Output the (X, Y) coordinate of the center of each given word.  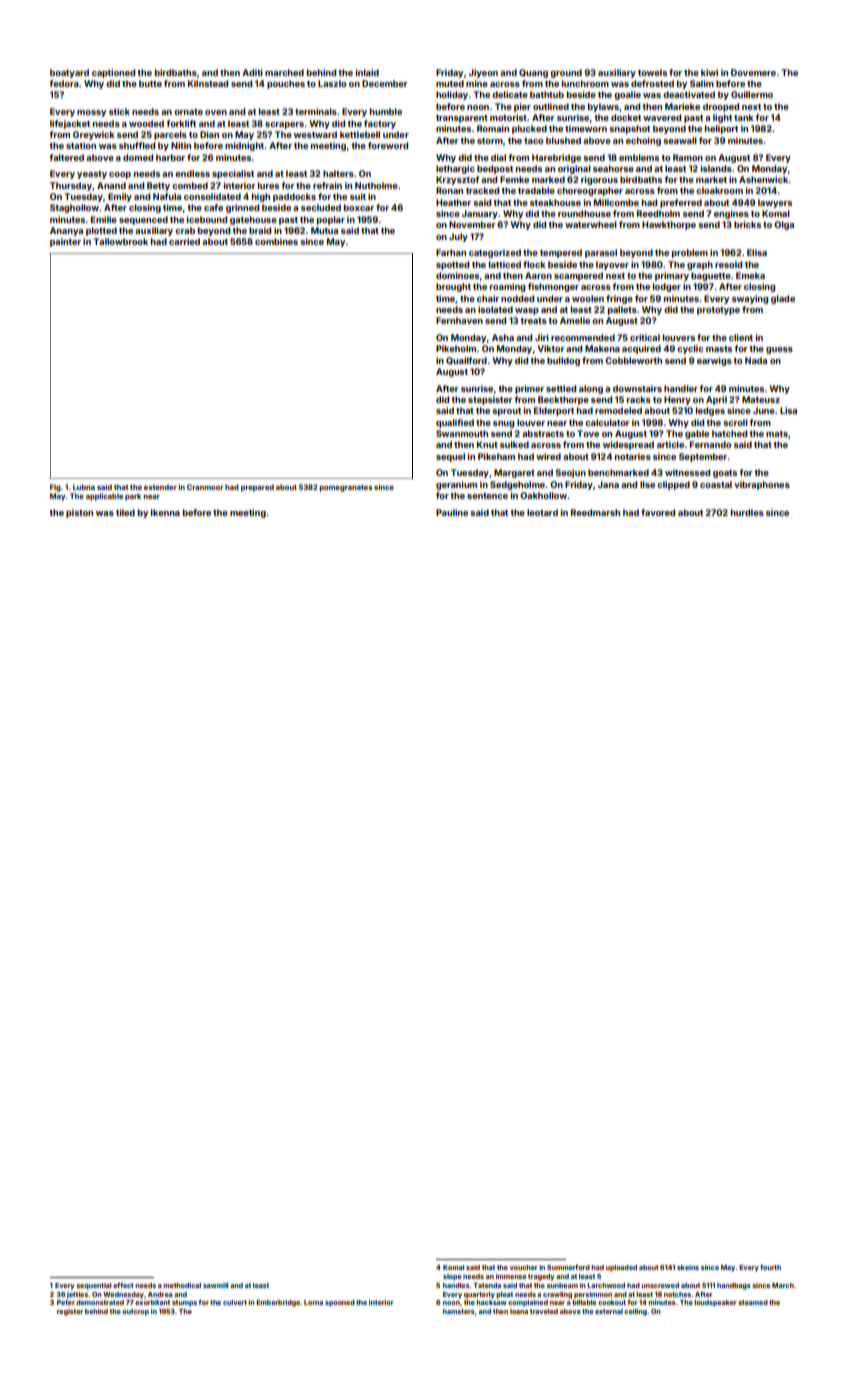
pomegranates (345, 488)
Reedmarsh (595, 512)
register (70, 1312)
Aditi (252, 72)
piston (79, 513)
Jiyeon (483, 73)
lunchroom (585, 83)
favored (658, 512)
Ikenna (165, 512)
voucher (524, 1267)
